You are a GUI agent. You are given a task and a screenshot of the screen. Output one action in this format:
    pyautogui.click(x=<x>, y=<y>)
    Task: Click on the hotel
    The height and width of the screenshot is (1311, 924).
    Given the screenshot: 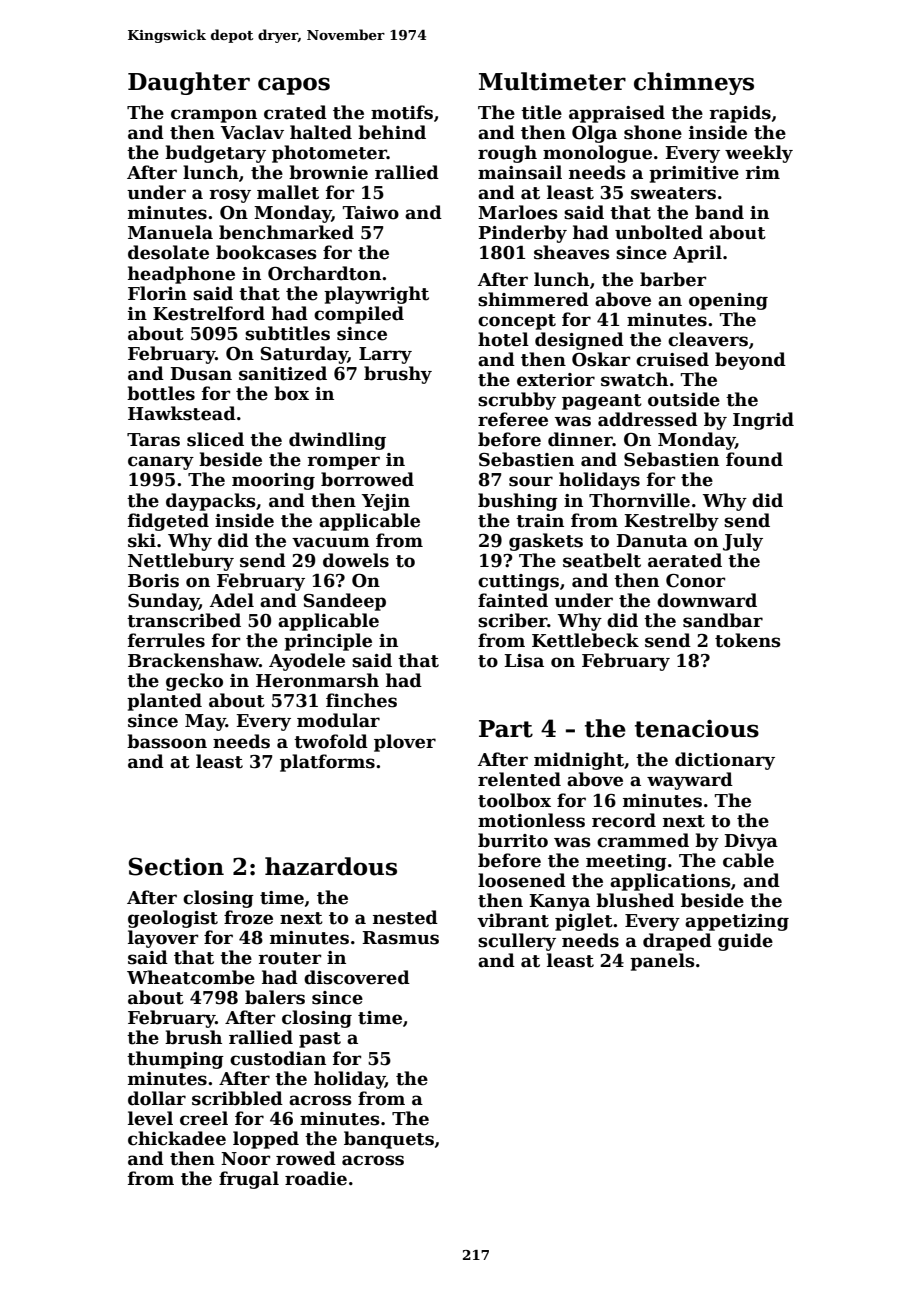 What is the action you would take?
    pyautogui.click(x=503, y=339)
